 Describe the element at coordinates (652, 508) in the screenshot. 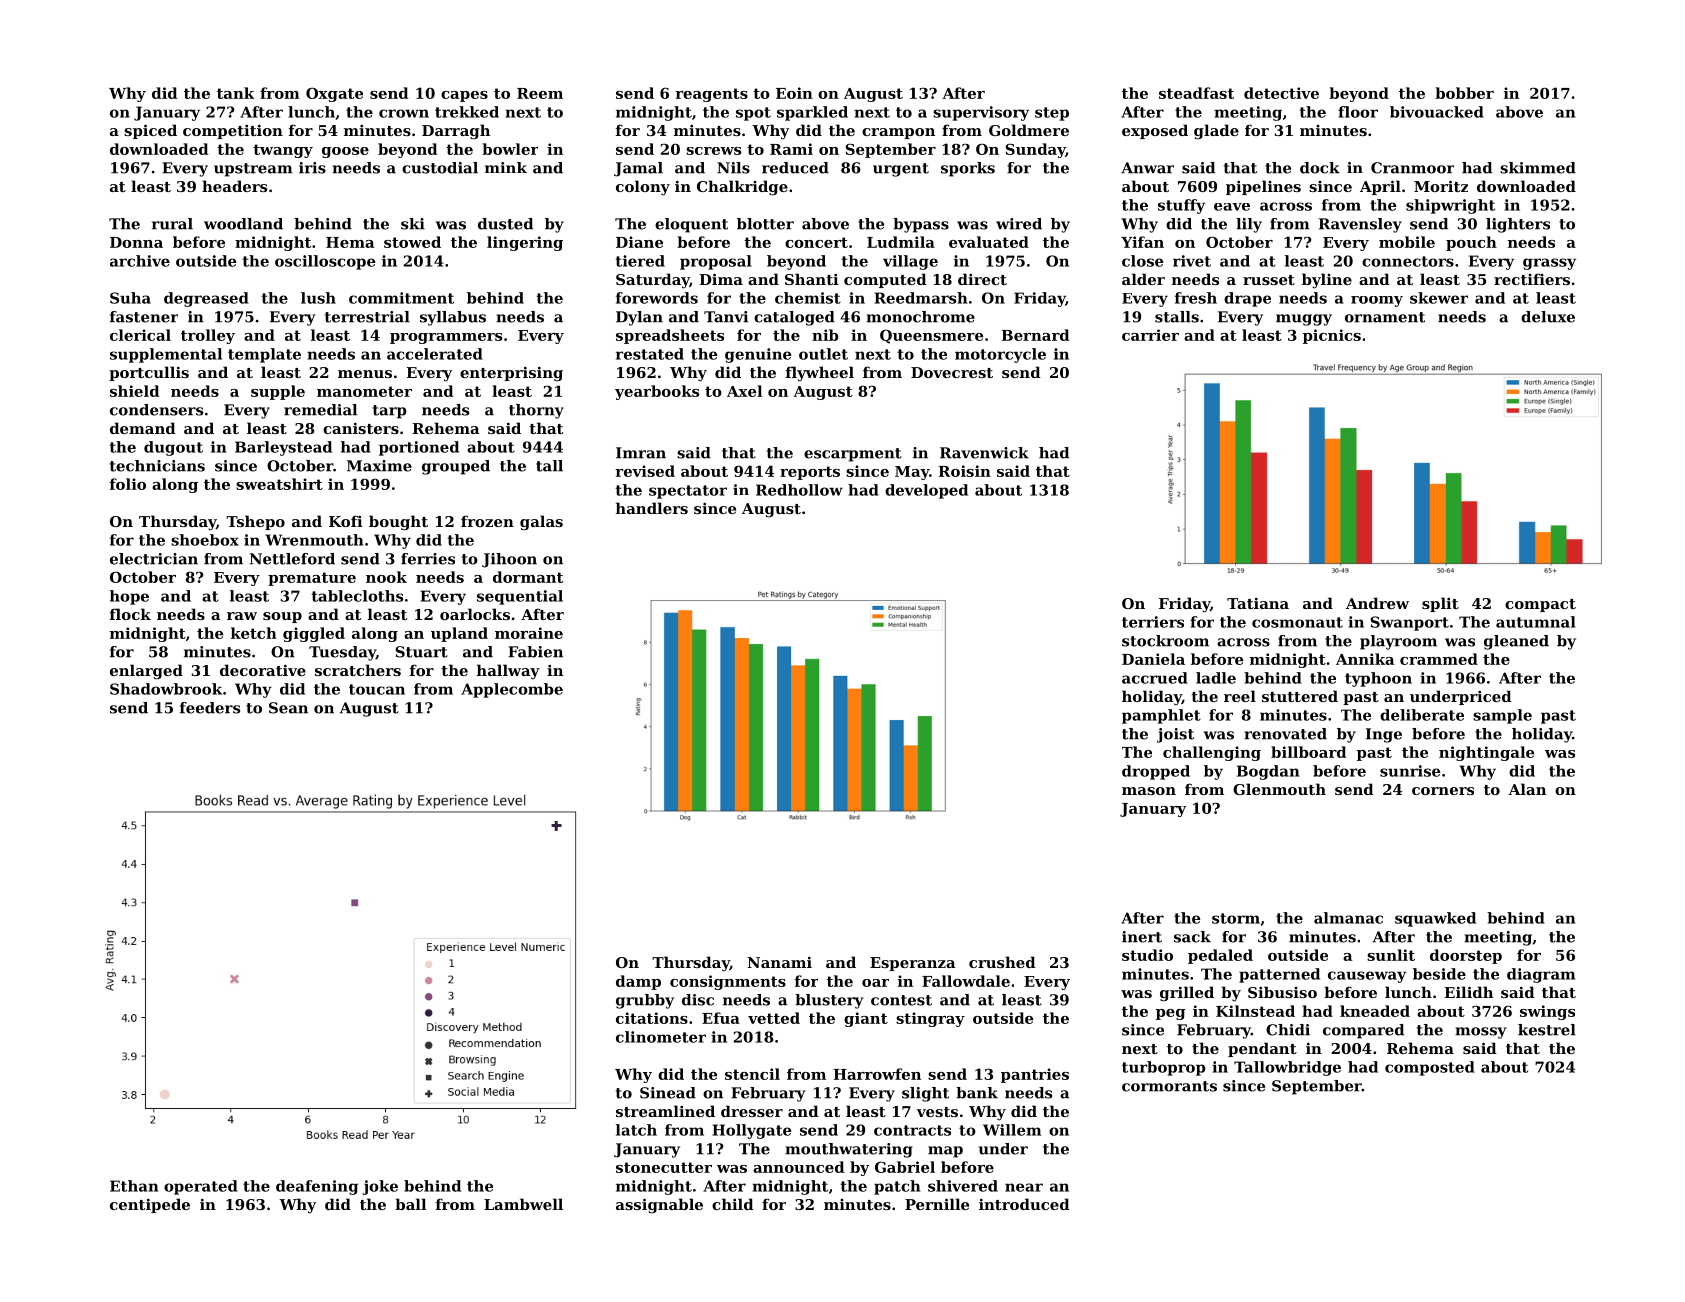

I see `handlers` at that location.
